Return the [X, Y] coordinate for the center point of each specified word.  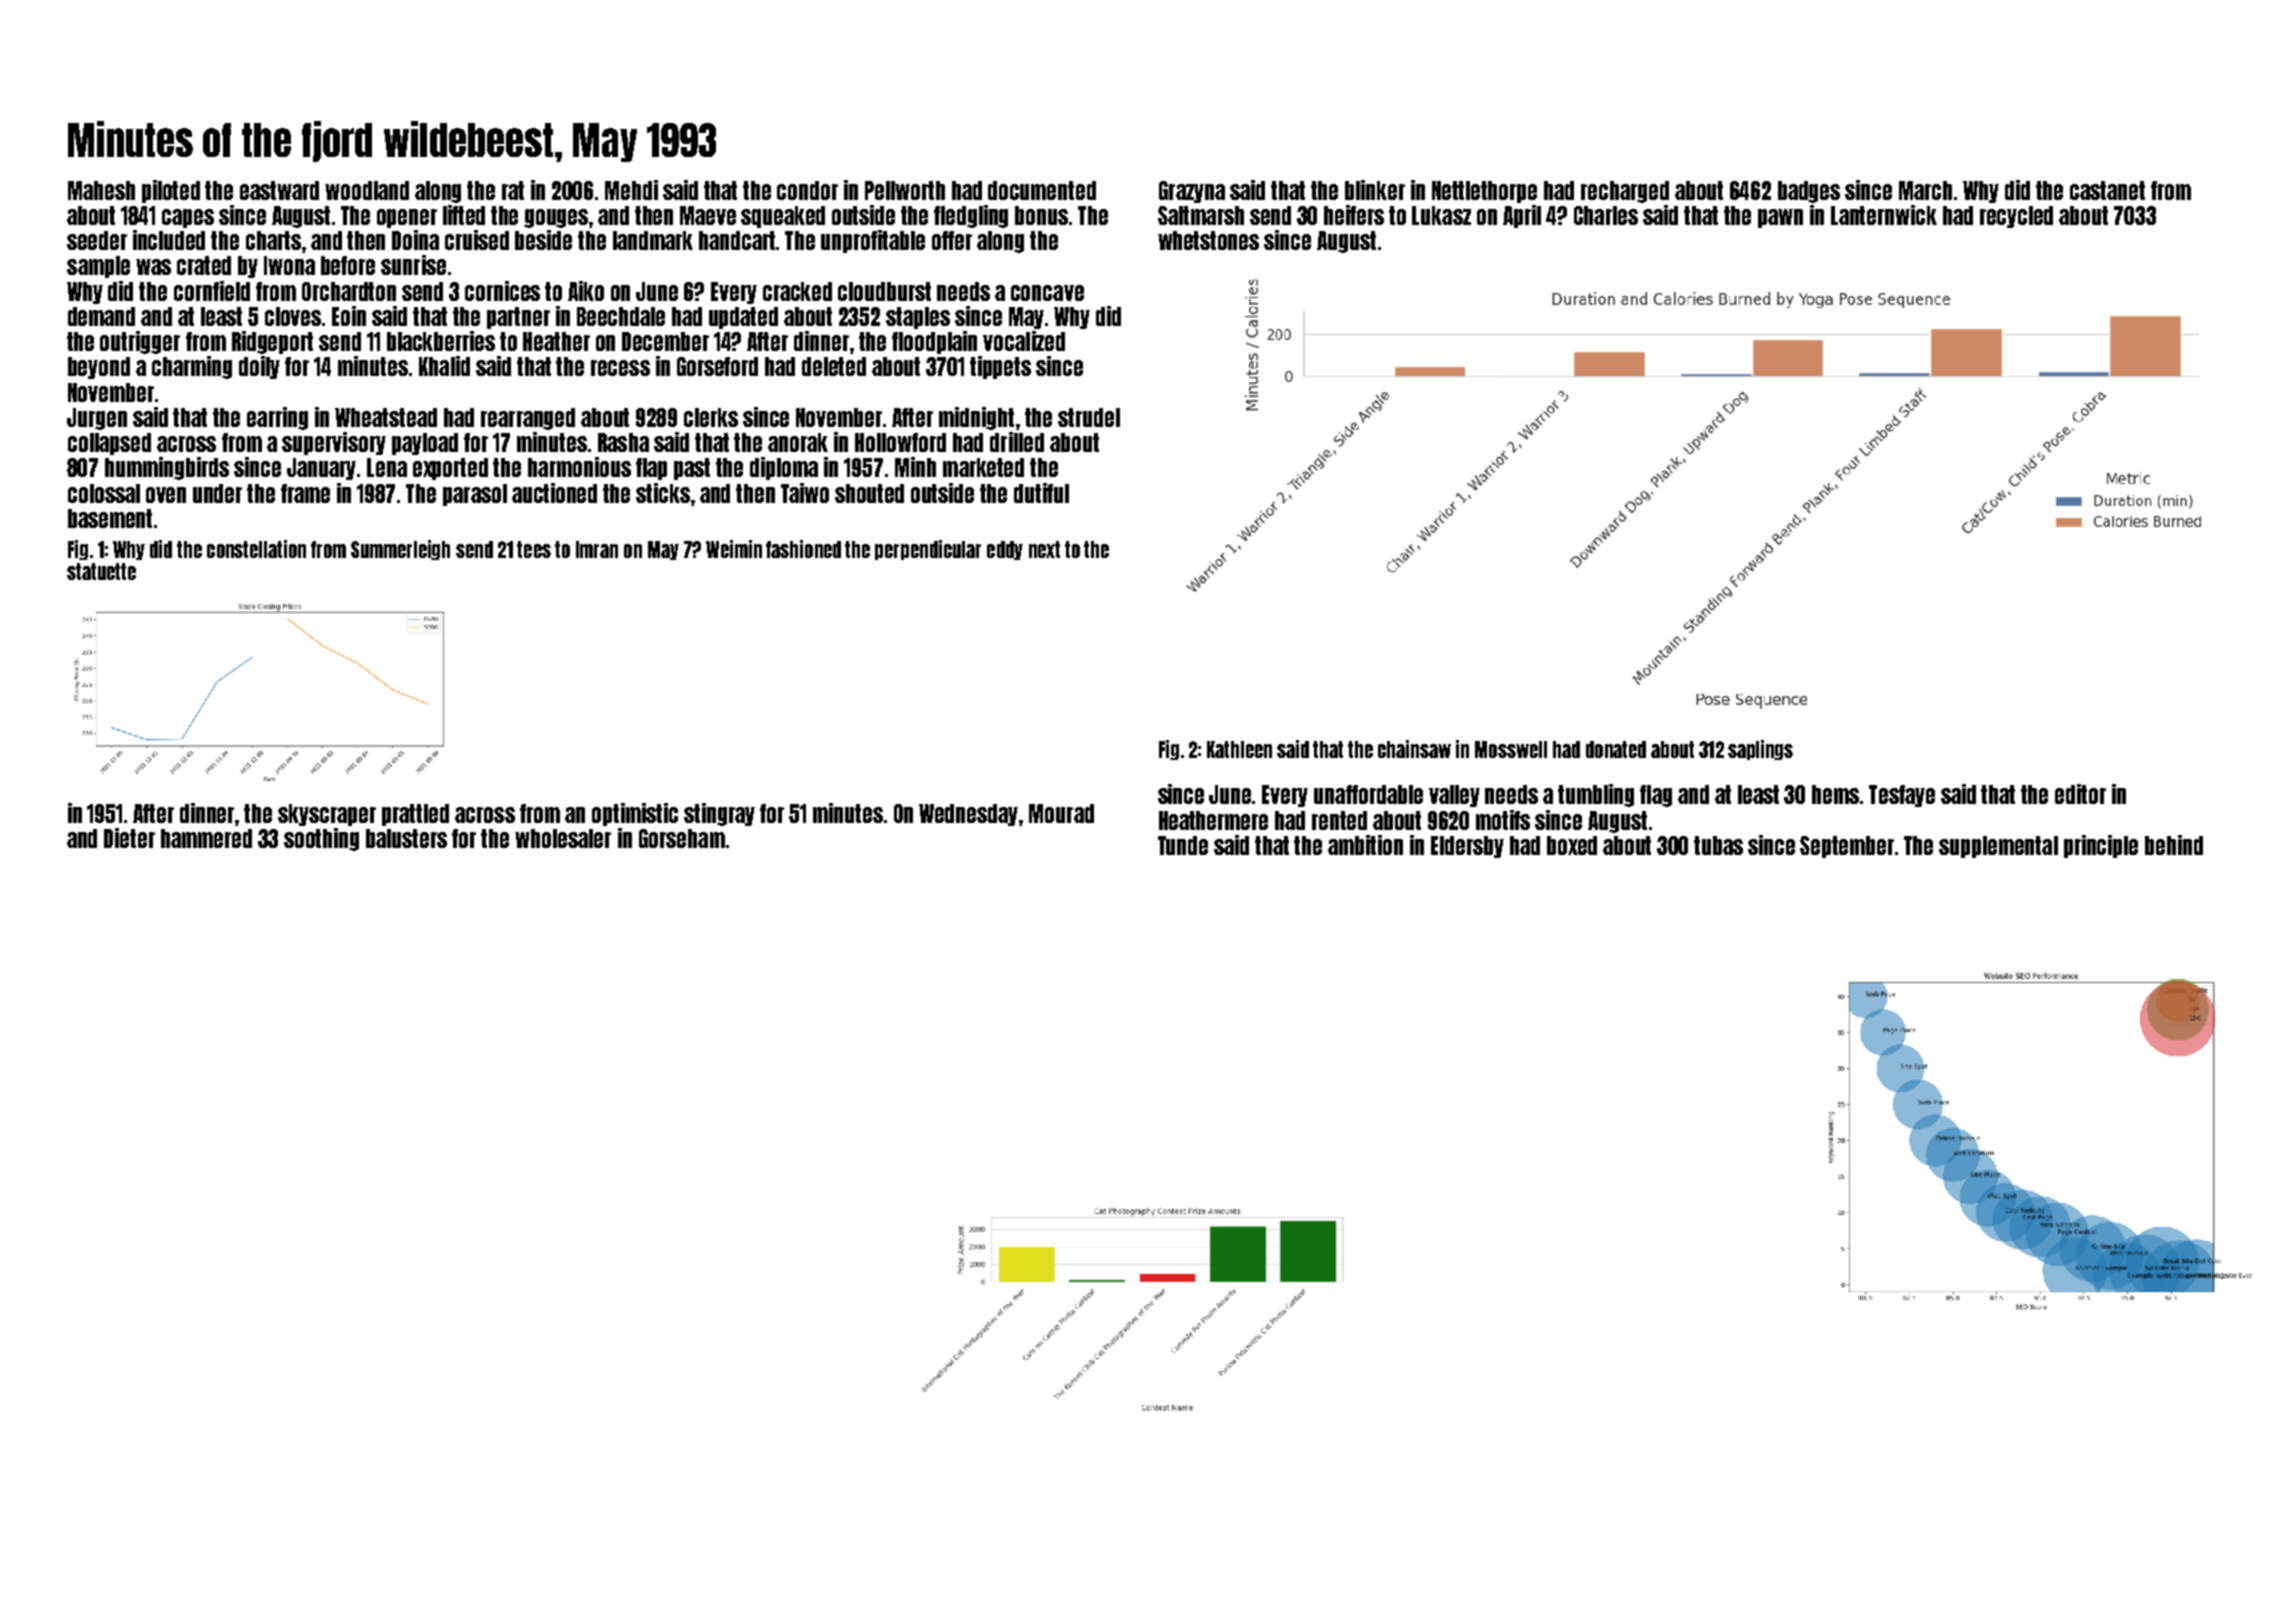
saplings [1760, 750]
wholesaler [563, 838]
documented [1042, 190]
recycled [2016, 217]
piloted [171, 191]
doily [259, 367]
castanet [2107, 190]
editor [2080, 794]
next [1044, 549]
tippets [1000, 367]
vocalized [1024, 341]
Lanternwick [1884, 215]
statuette [101, 571]
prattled [415, 815]
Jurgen [97, 419]
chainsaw [1414, 749]
